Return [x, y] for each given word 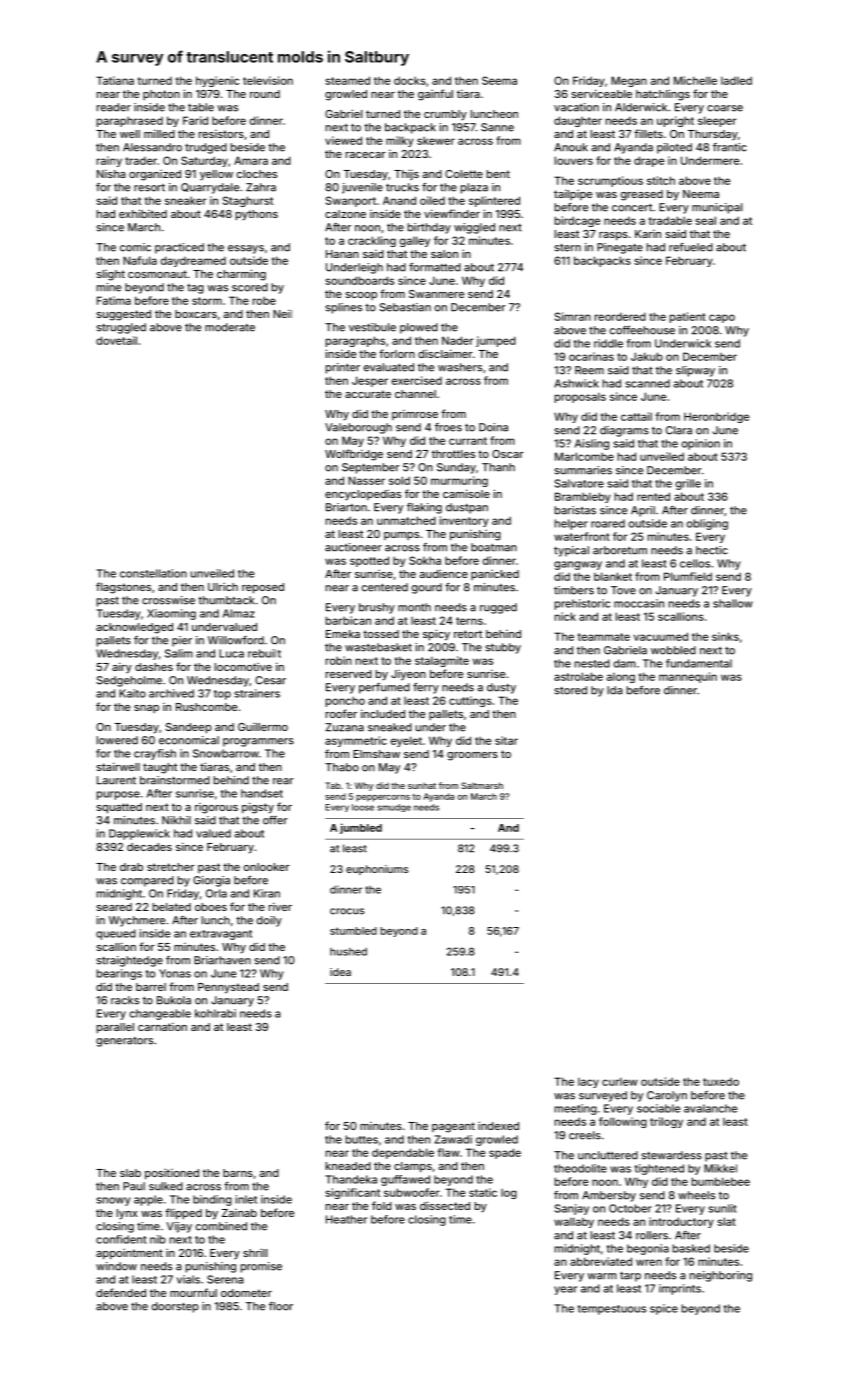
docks [410, 80]
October [630, 1208]
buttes [362, 1139]
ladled [736, 80]
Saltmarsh [482, 785]
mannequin [688, 677]
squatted [119, 808]
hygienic [217, 81]
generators [124, 1042]
